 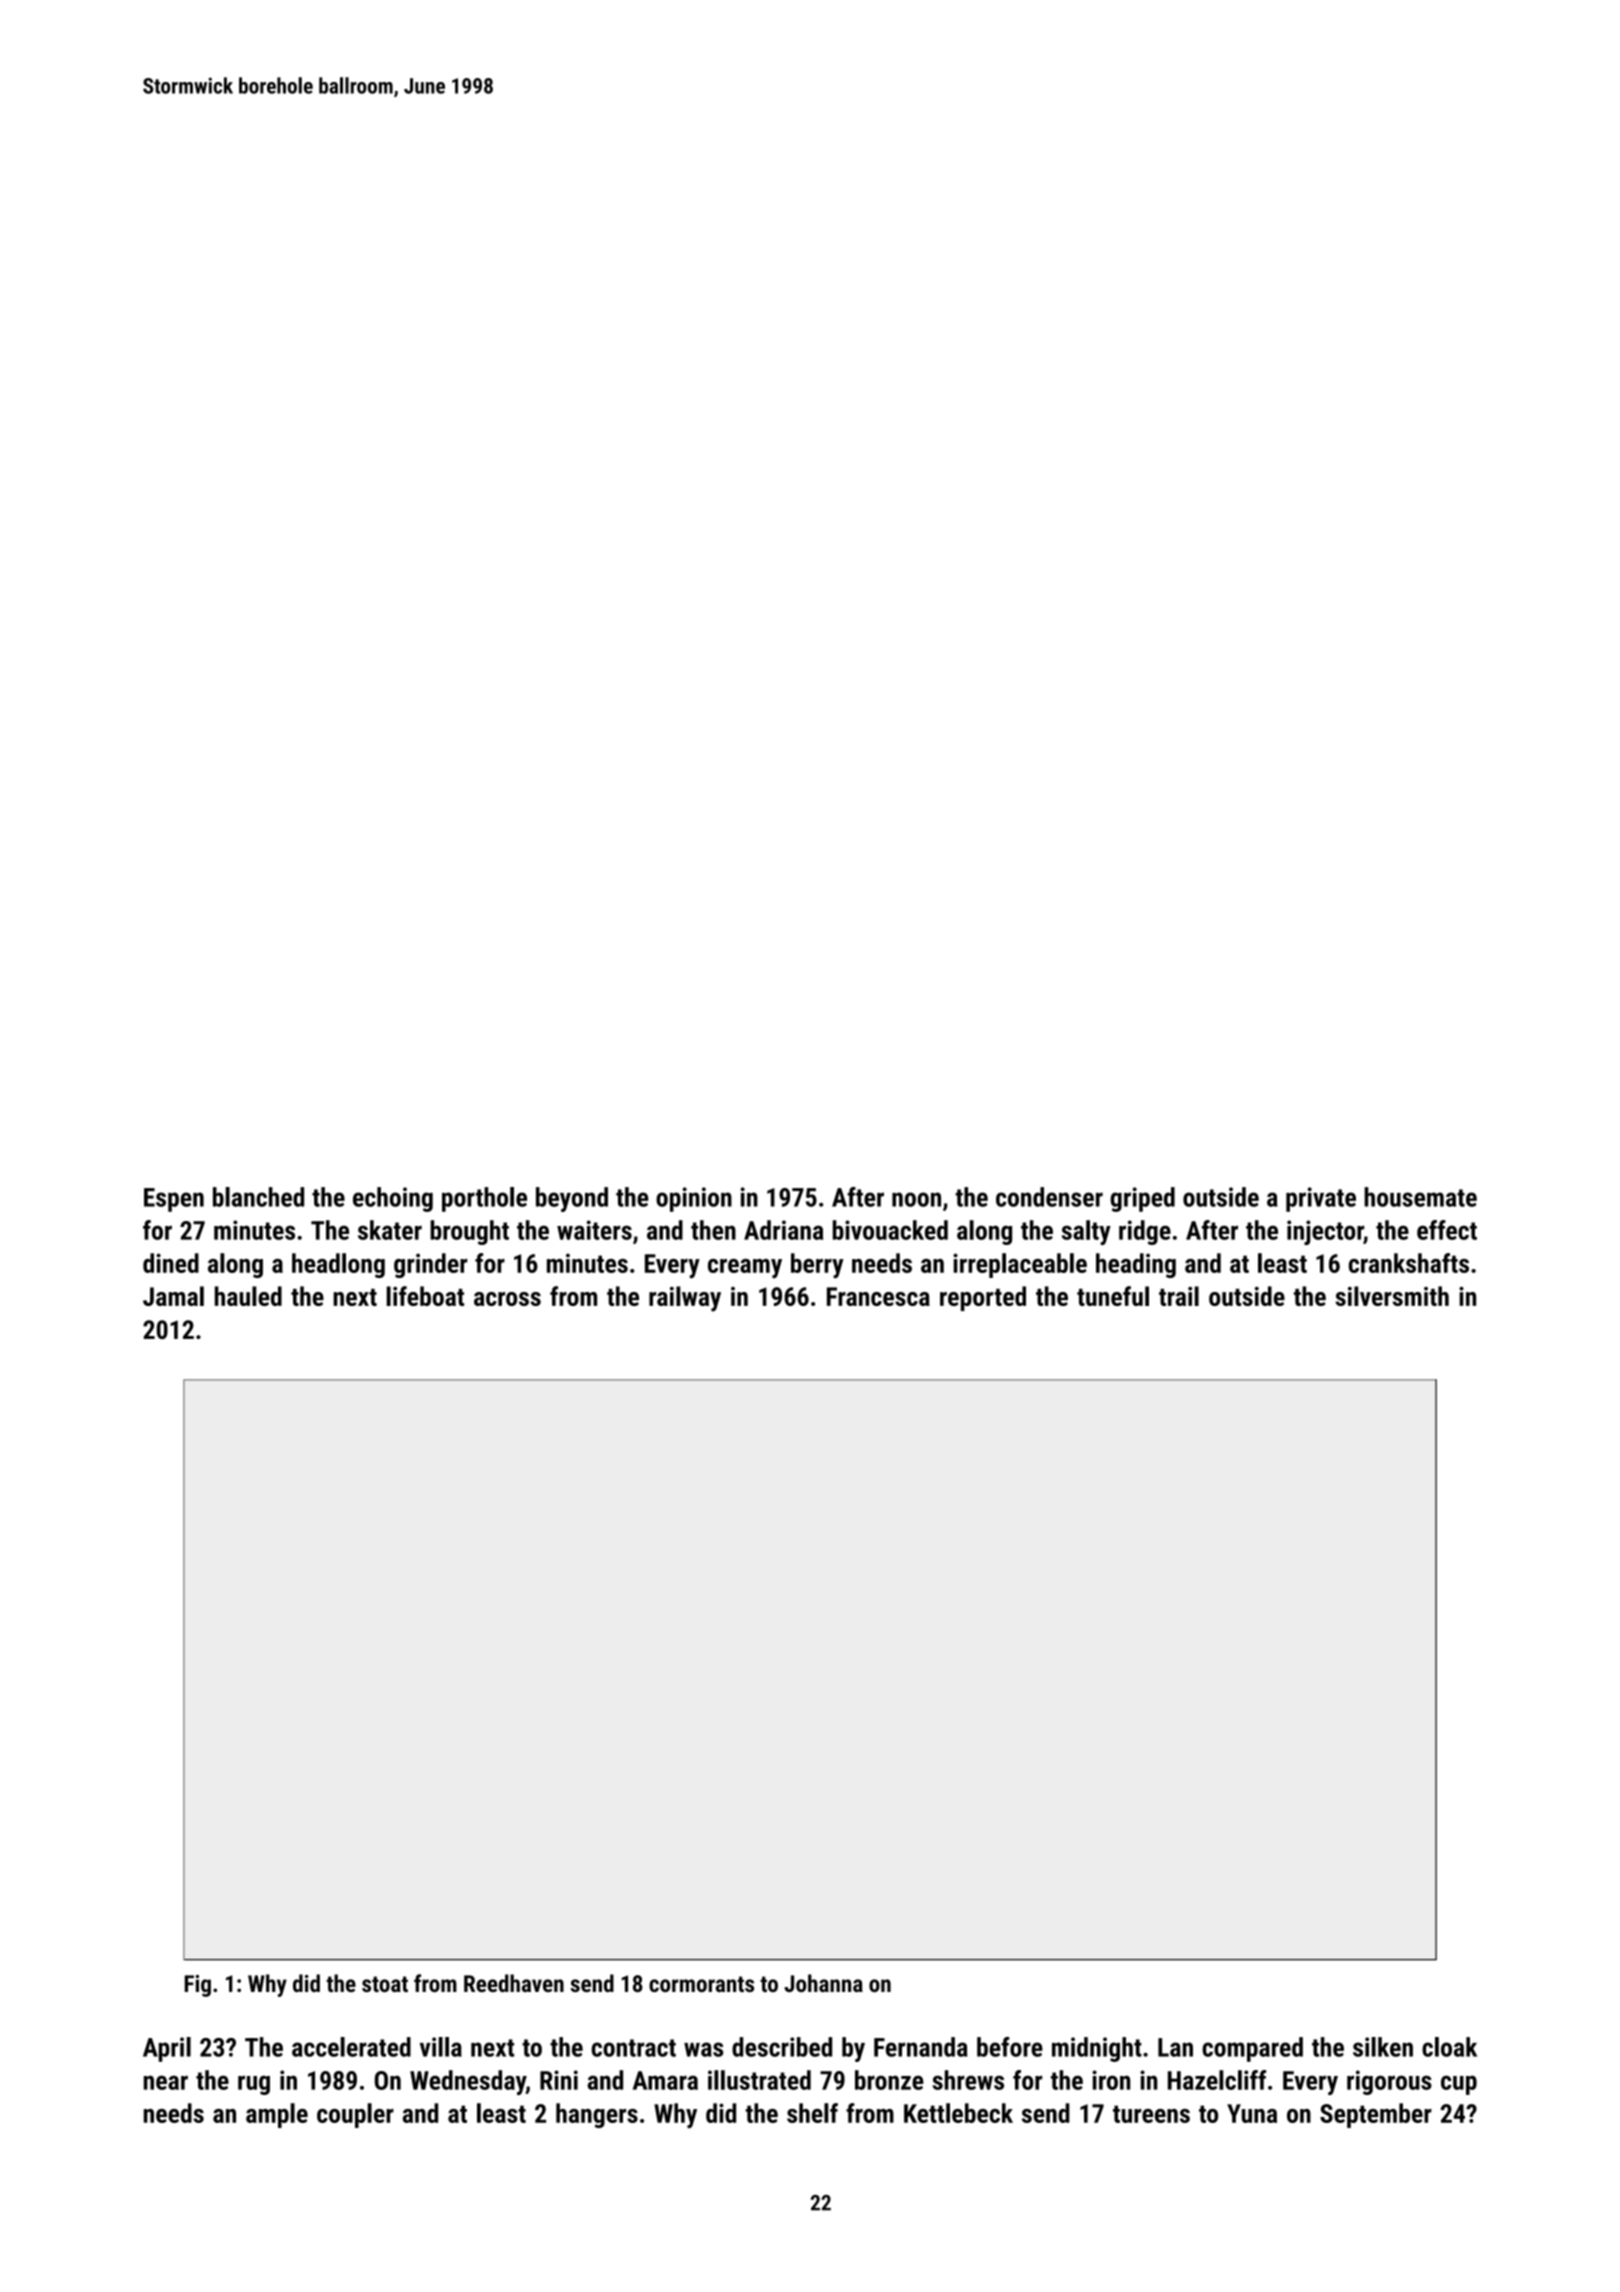 What do you see at coordinates (198, 1986) in the screenshot?
I see `Fig` at bounding box center [198, 1986].
